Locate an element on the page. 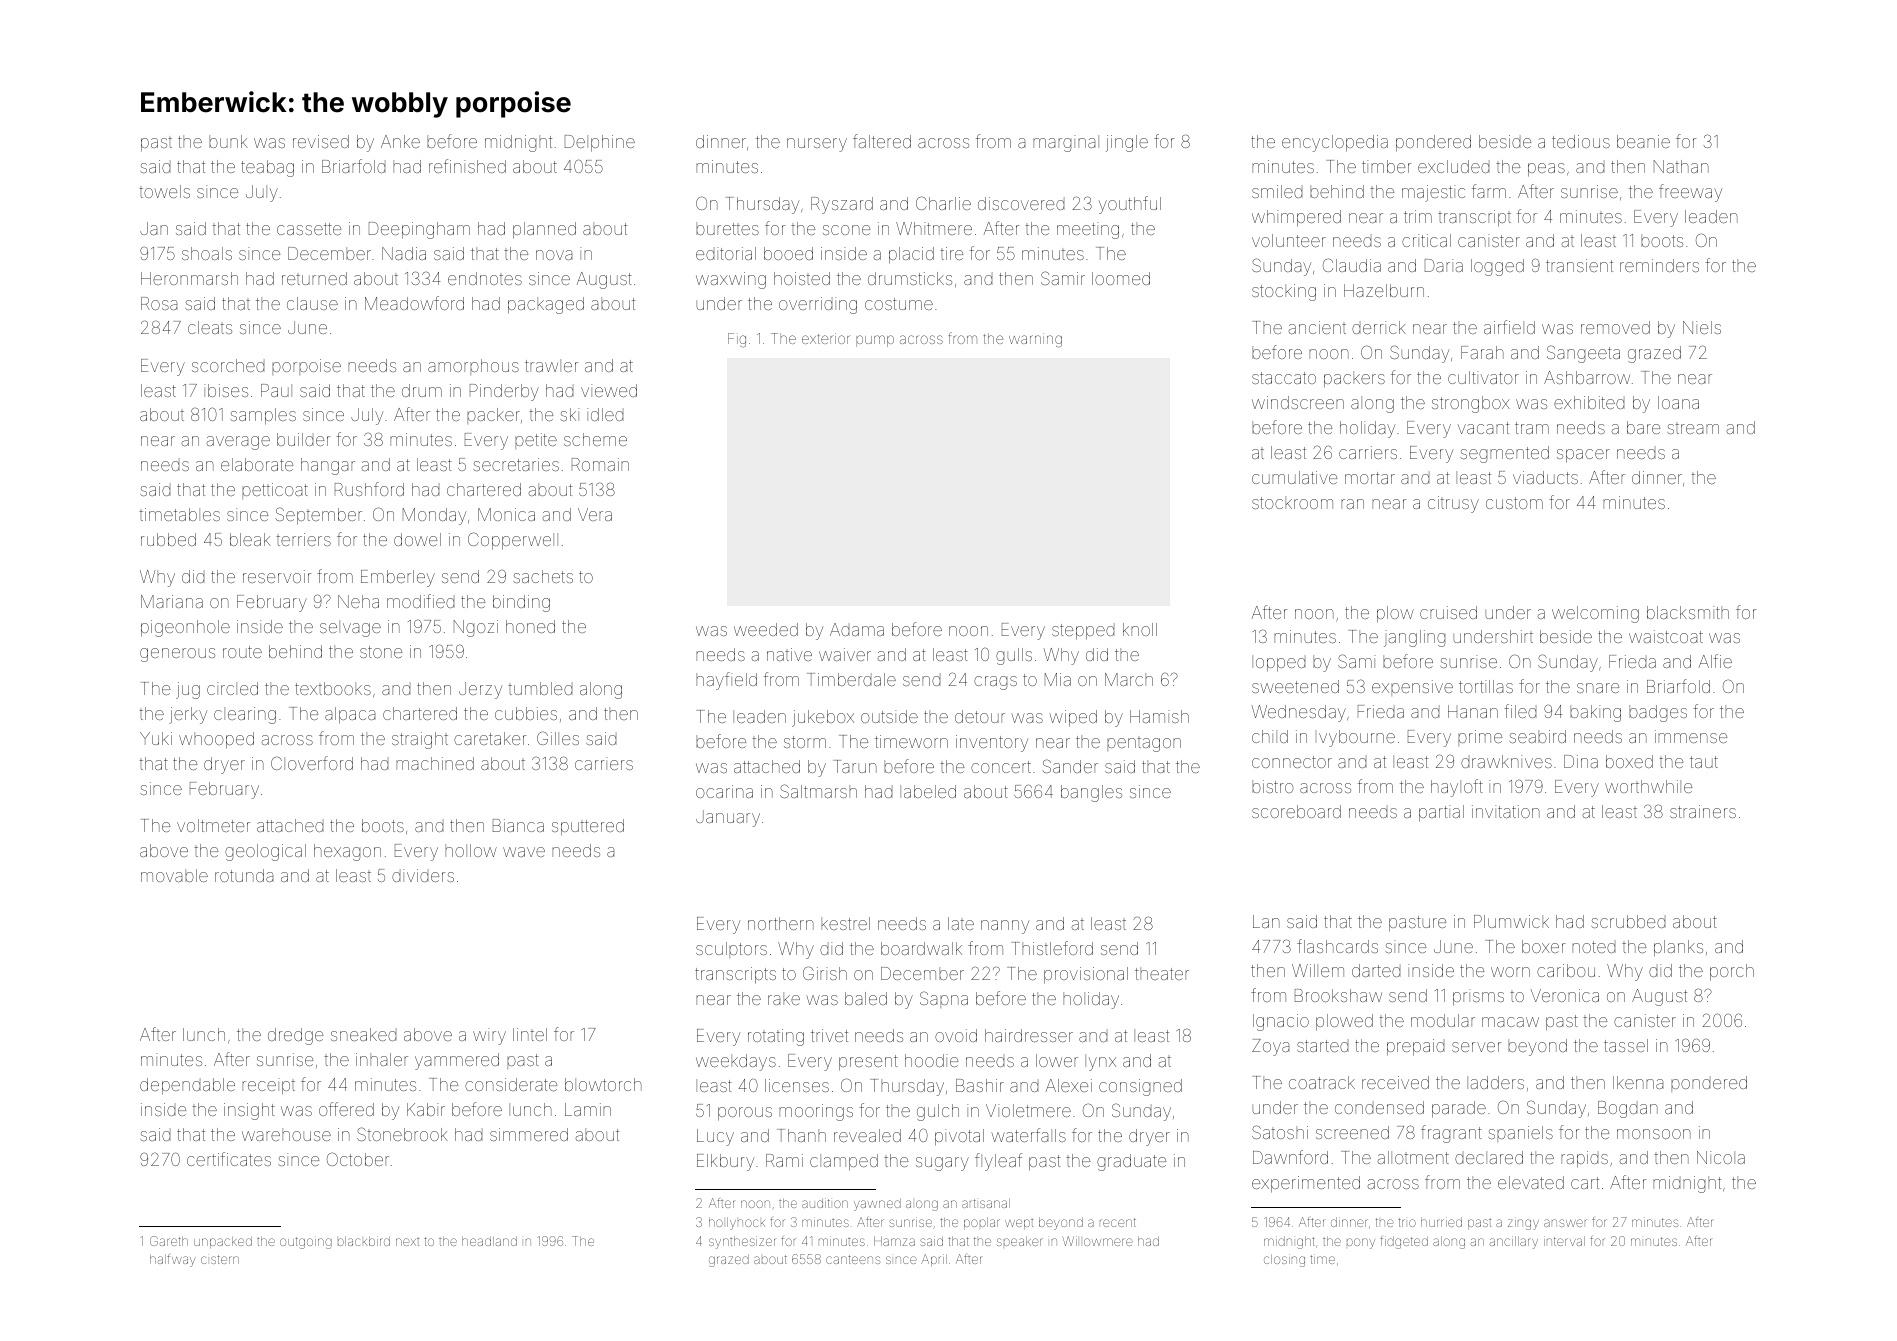 This page has height=1341, width=1897. Yuki is located at coordinates (156, 738).
